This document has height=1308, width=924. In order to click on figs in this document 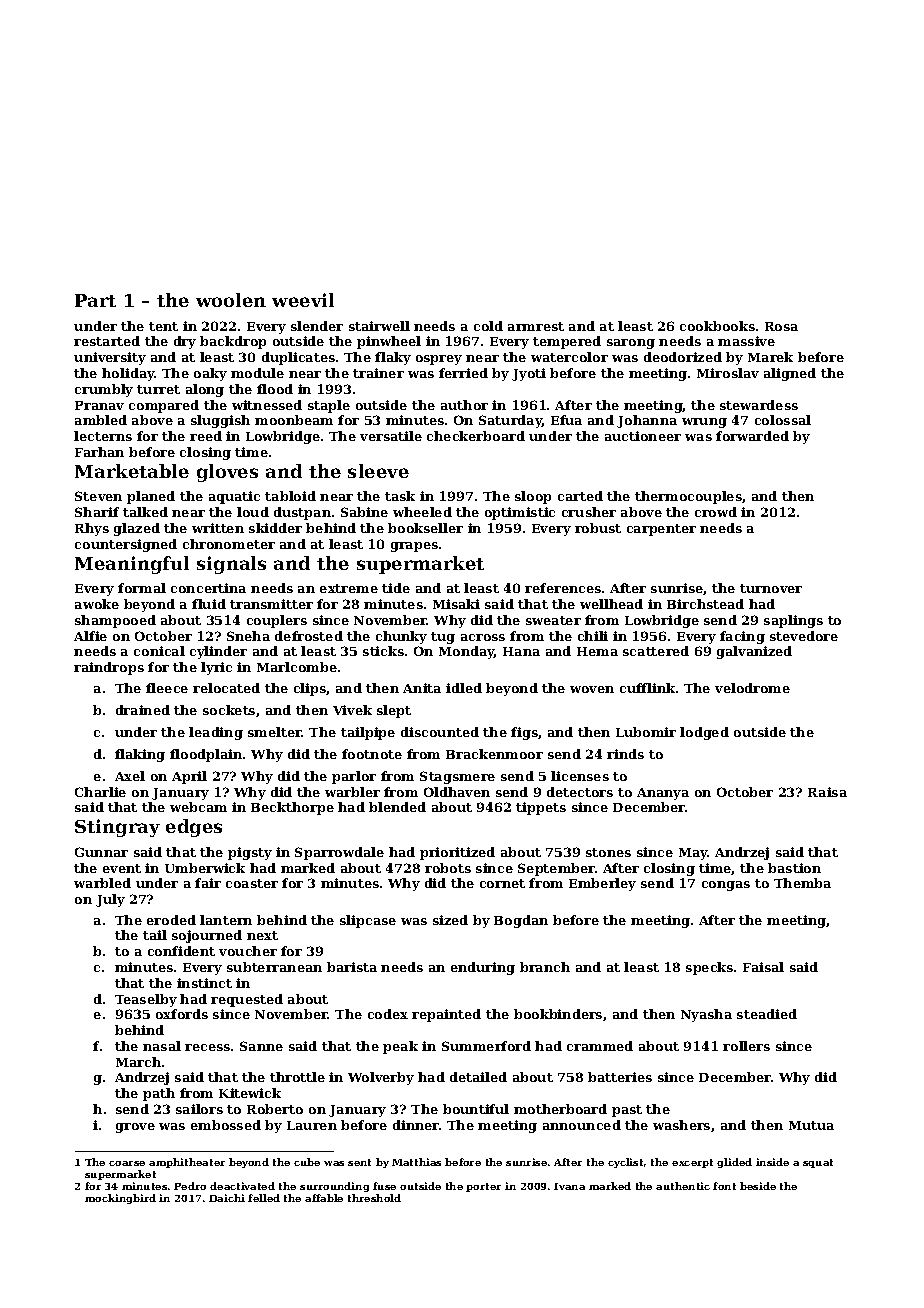, I will do `click(524, 733)`.
